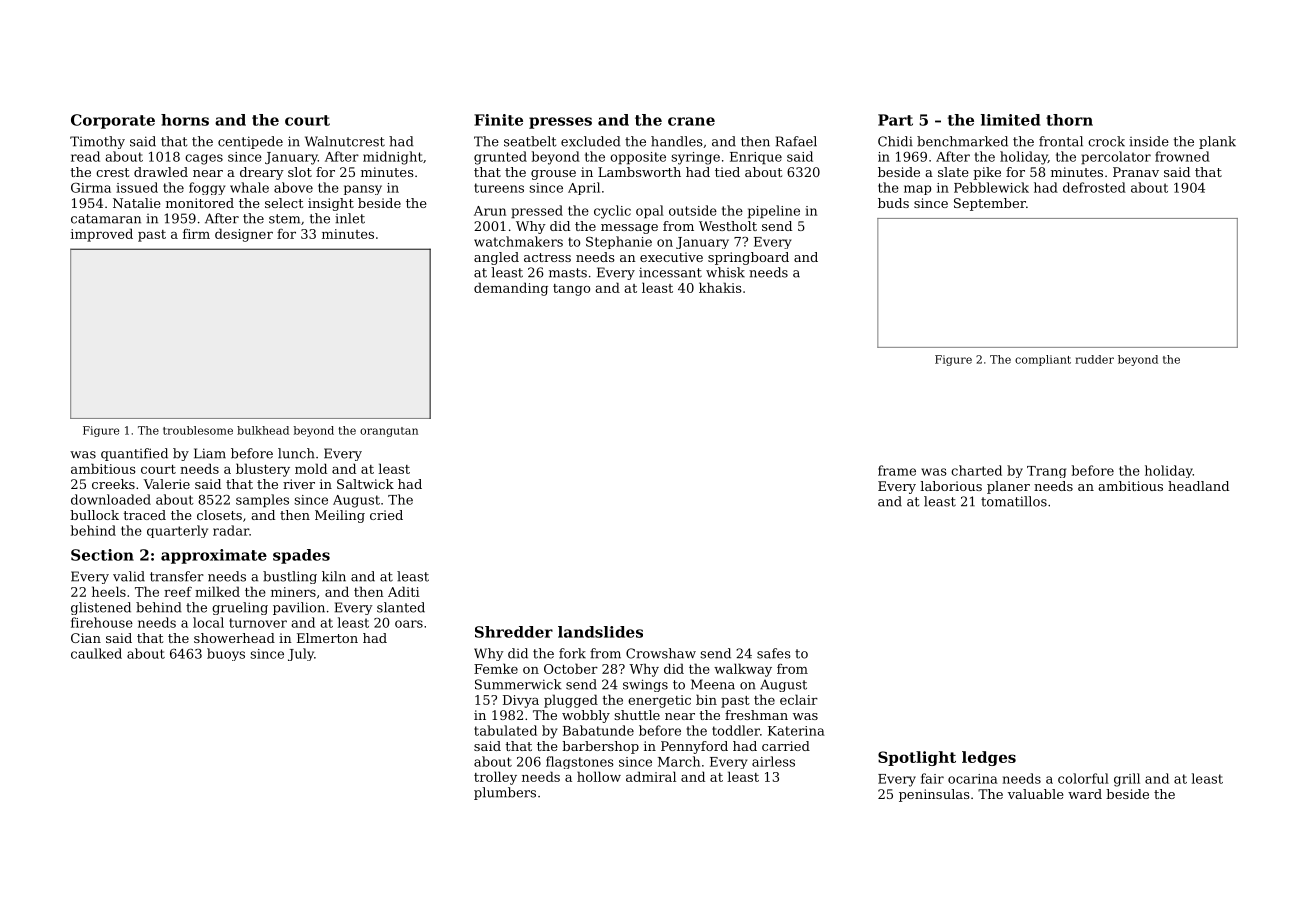  I want to click on tomatillos, so click(1014, 501).
